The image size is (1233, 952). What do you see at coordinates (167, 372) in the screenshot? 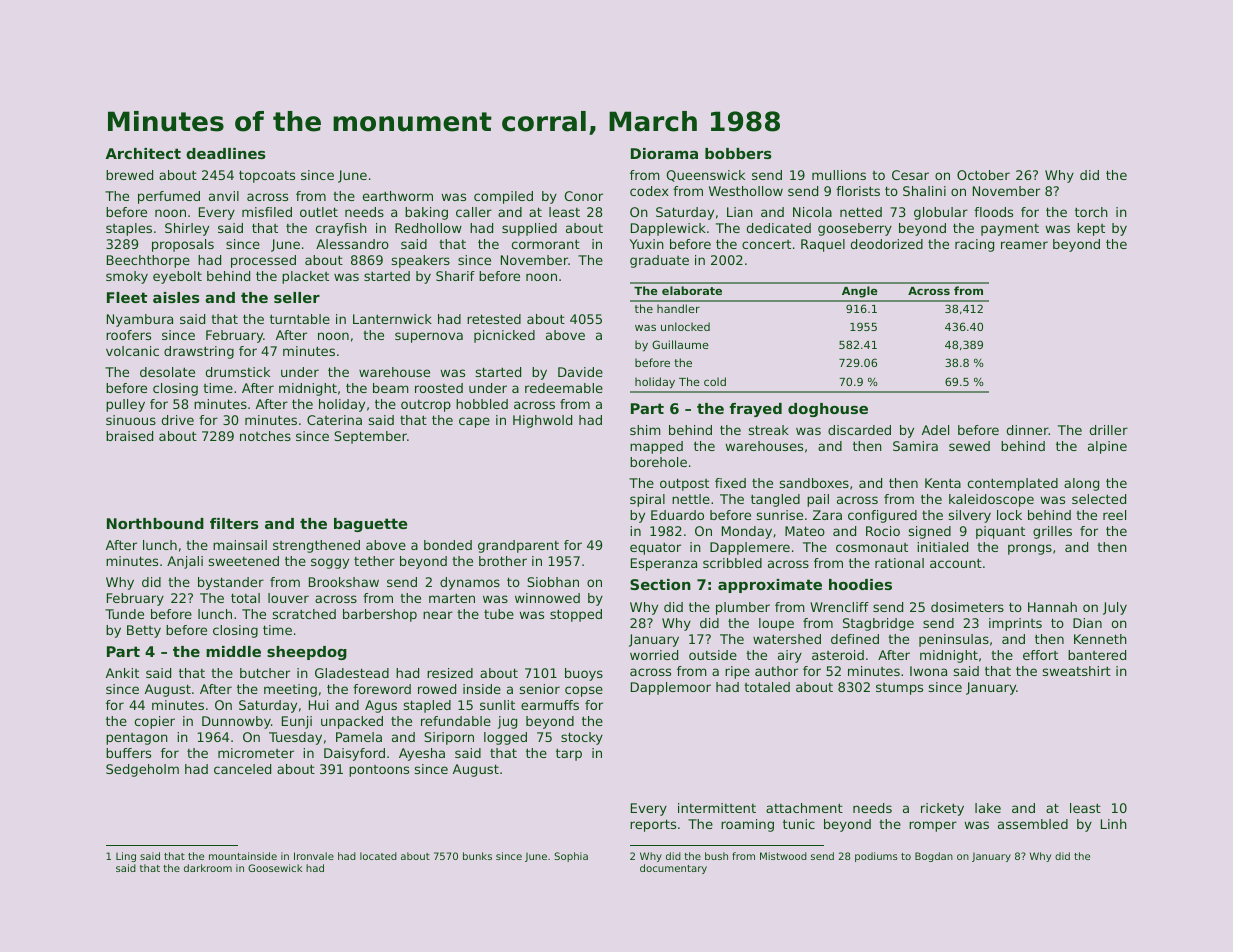
I see `desolate` at bounding box center [167, 372].
